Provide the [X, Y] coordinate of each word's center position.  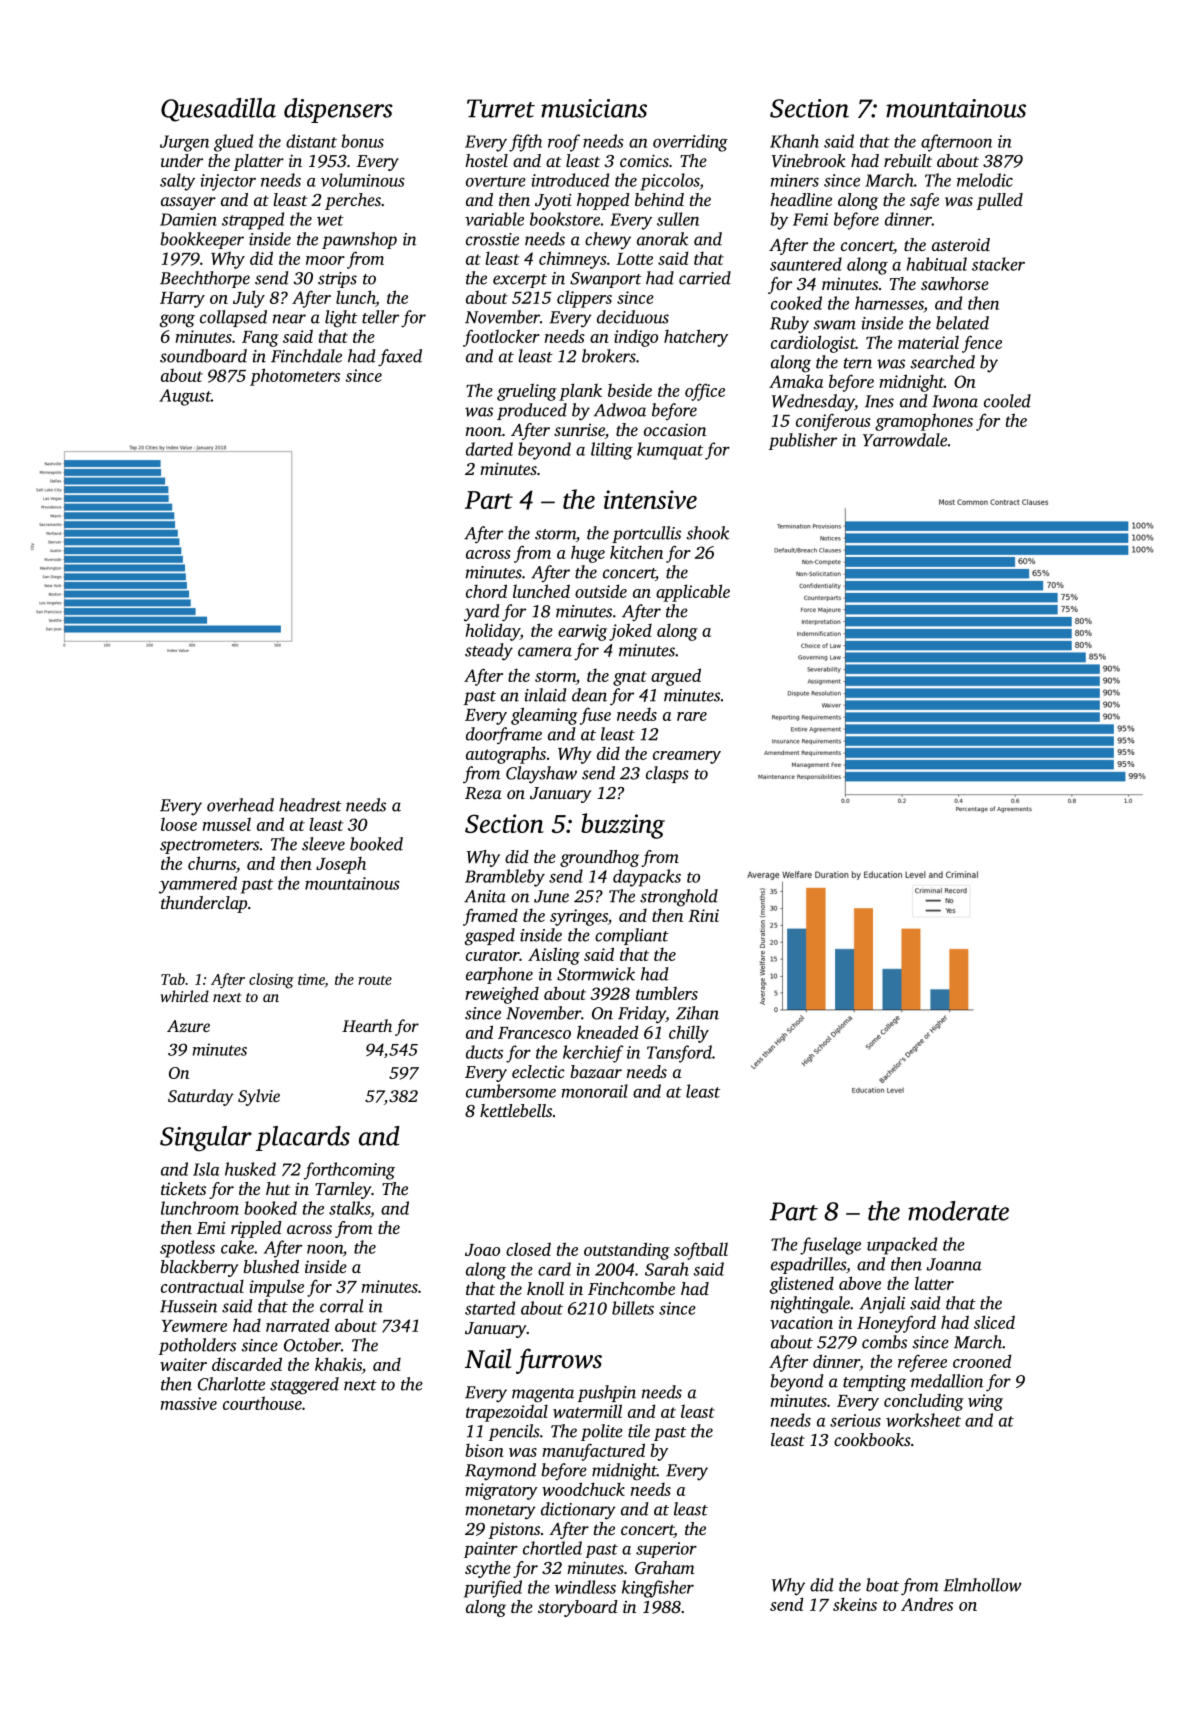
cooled [1007, 401]
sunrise [579, 431]
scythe [488, 1569]
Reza [483, 793]
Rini [703, 915]
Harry [182, 300]
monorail [595, 1091]
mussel [226, 824]
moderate [958, 1211]
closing [271, 981]
